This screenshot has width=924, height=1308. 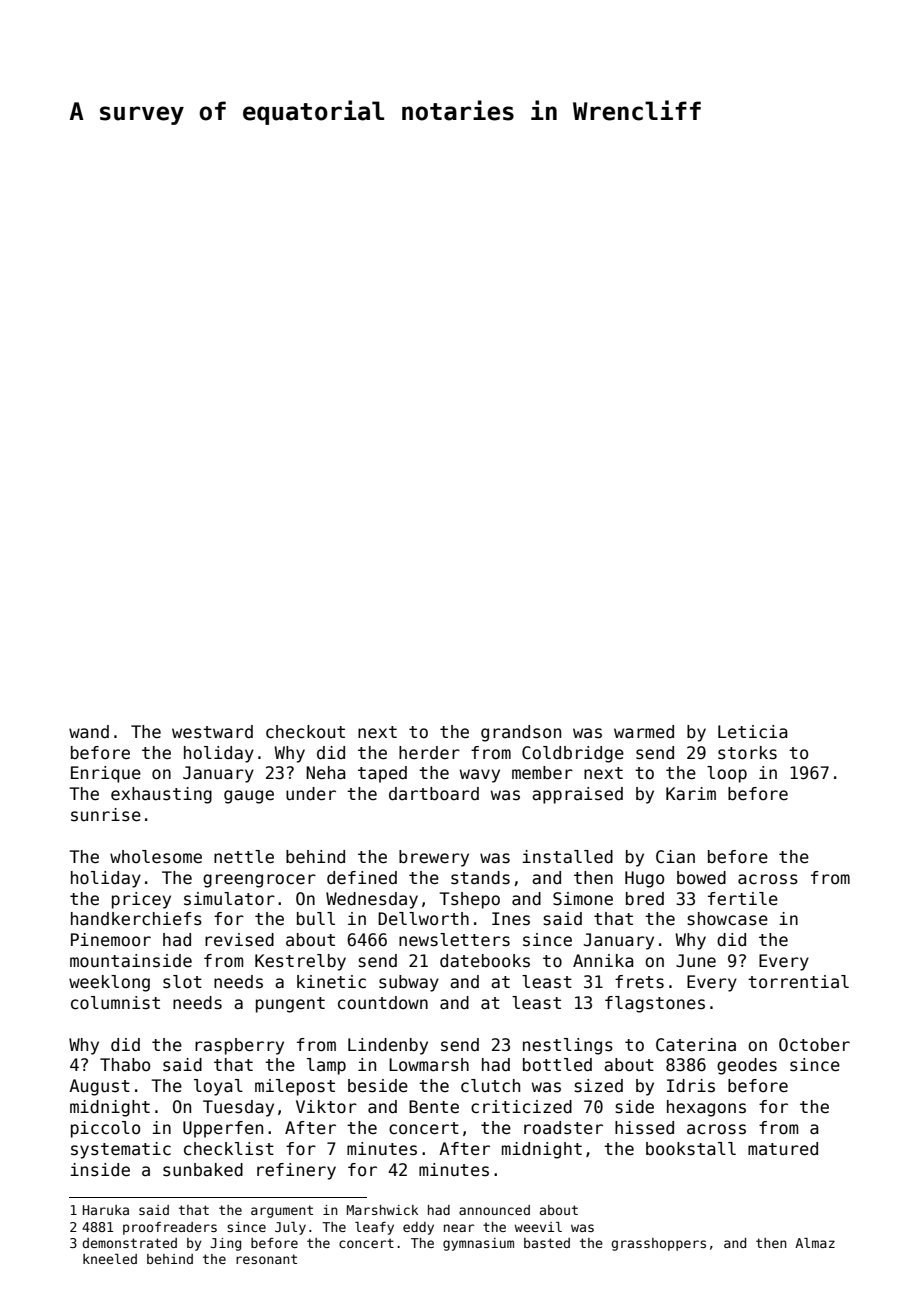 What do you see at coordinates (225, 1244) in the screenshot?
I see `Jing` at bounding box center [225, 1244].
